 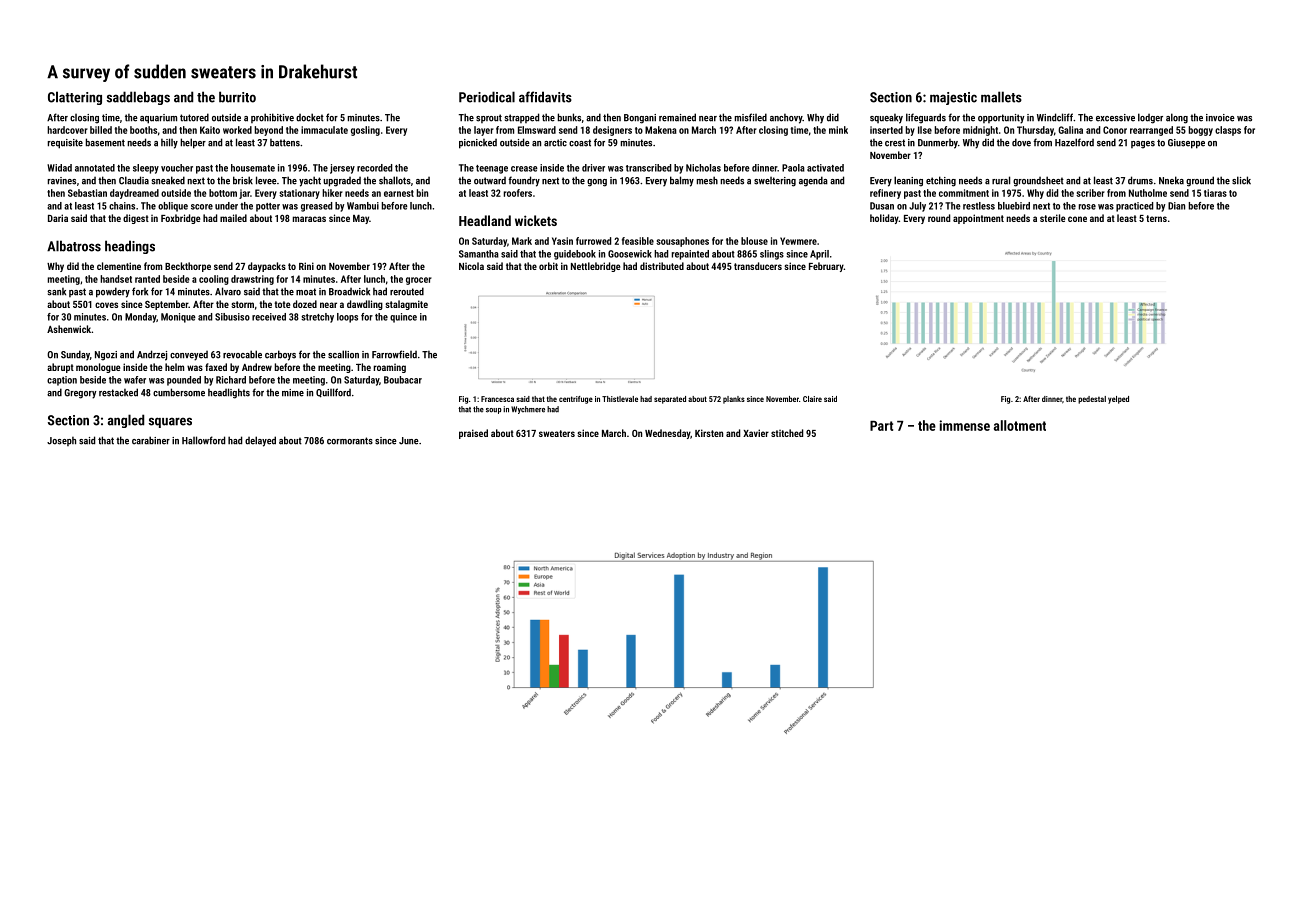 I want to click on stitched, so click(x=787, y=433).
